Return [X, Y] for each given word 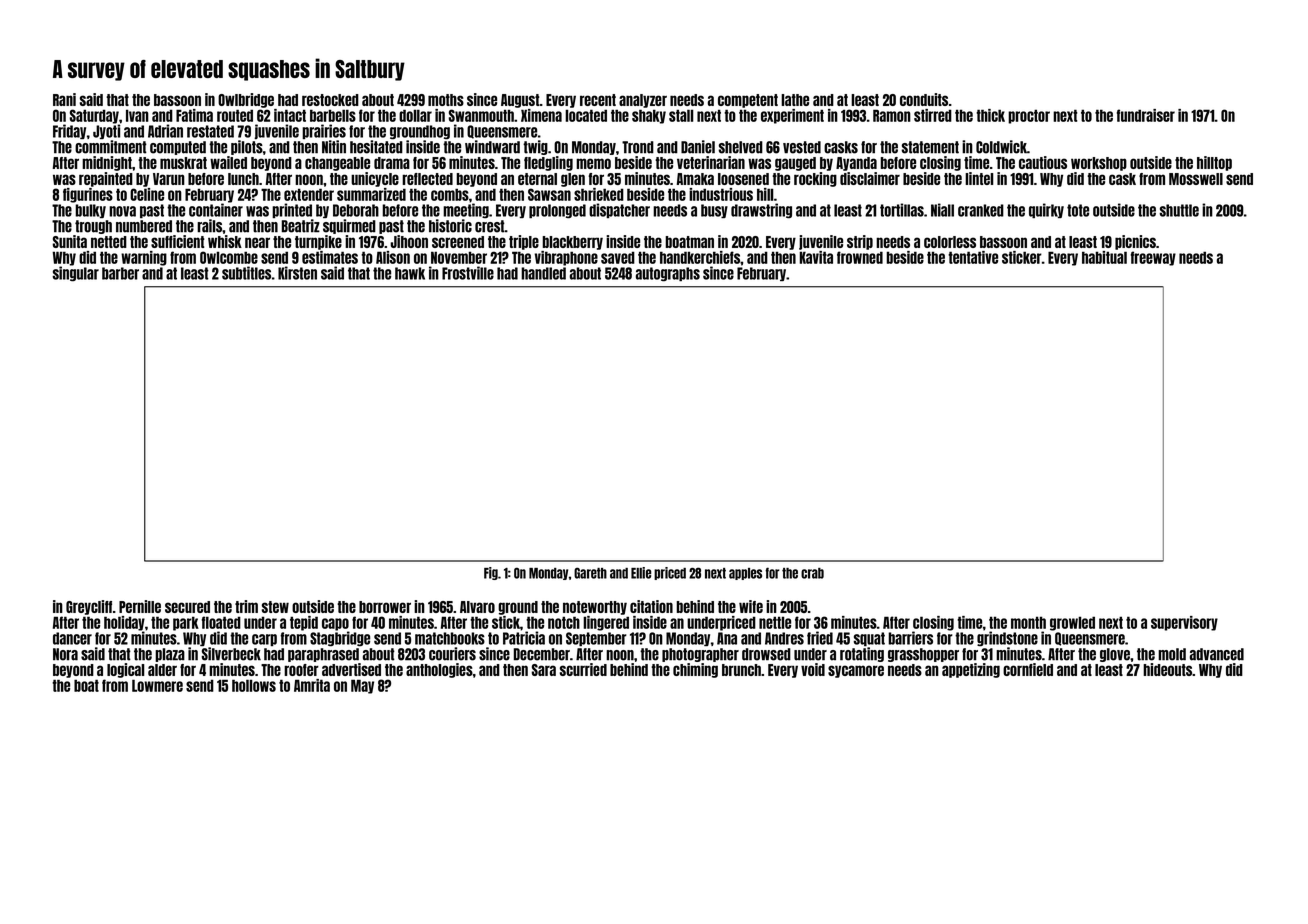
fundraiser [1146, 115]
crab [812, 573]
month [1028, 622]
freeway [1153, 258]
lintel [979, 178]
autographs [668, 274]
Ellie [641, 573]
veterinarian [711, 162]
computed [178, 148]
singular [75, 274]
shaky [649, 116]
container [216, 210]
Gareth [590, 573]
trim [246, 606]
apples [745, 574]
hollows [254, 685]
